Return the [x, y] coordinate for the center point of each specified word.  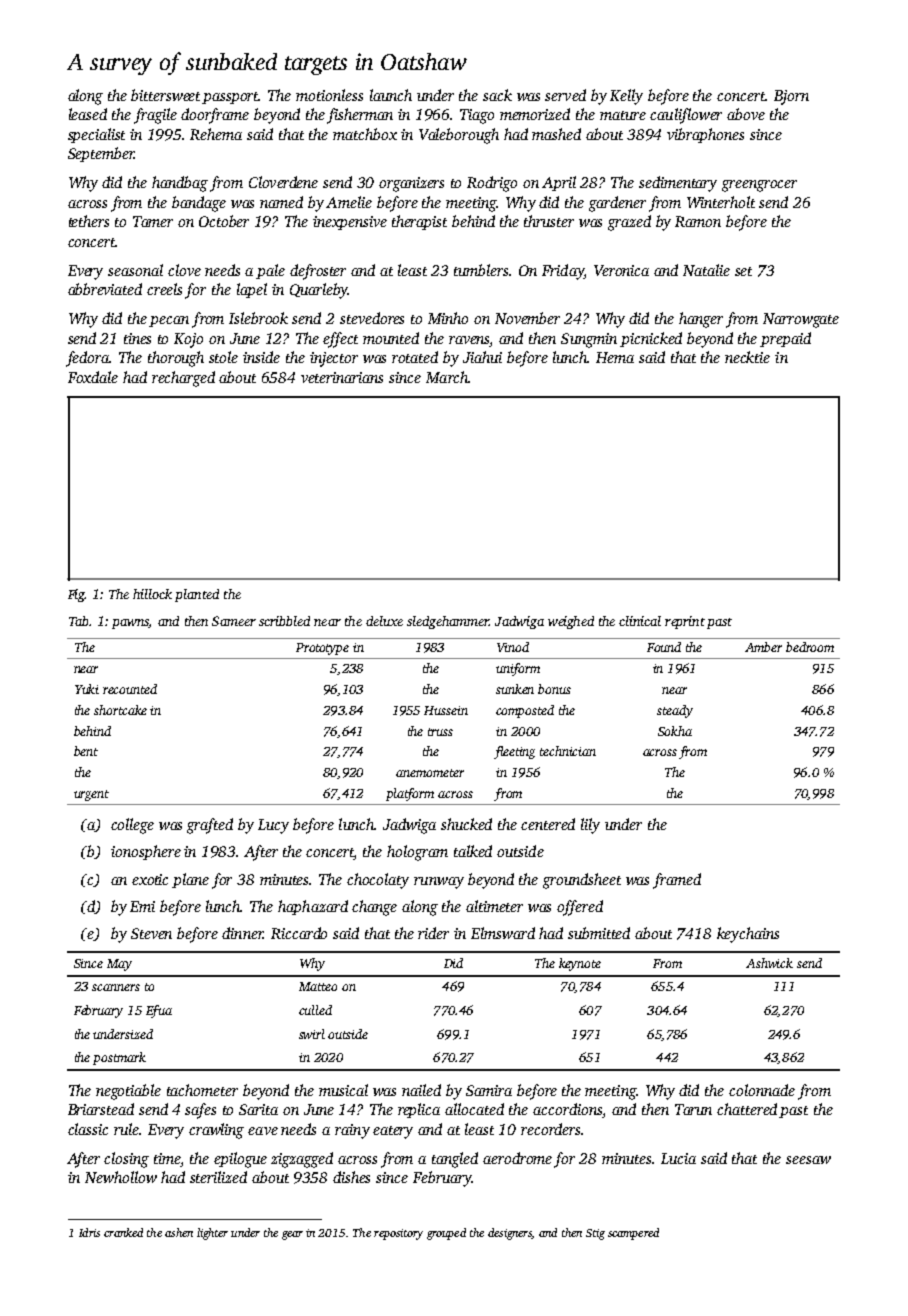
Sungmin [589, 340]
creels [164, 289]
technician [568, 751]
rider [433, 933]
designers [510, 1234]
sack [497, 95]
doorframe [215, 116]
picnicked [651, 339]
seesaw [808, 1160]
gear [292, 1235]
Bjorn [791, 97]
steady [675, 711]
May [119, 965]
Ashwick [769, 963]
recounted [130, 689]
